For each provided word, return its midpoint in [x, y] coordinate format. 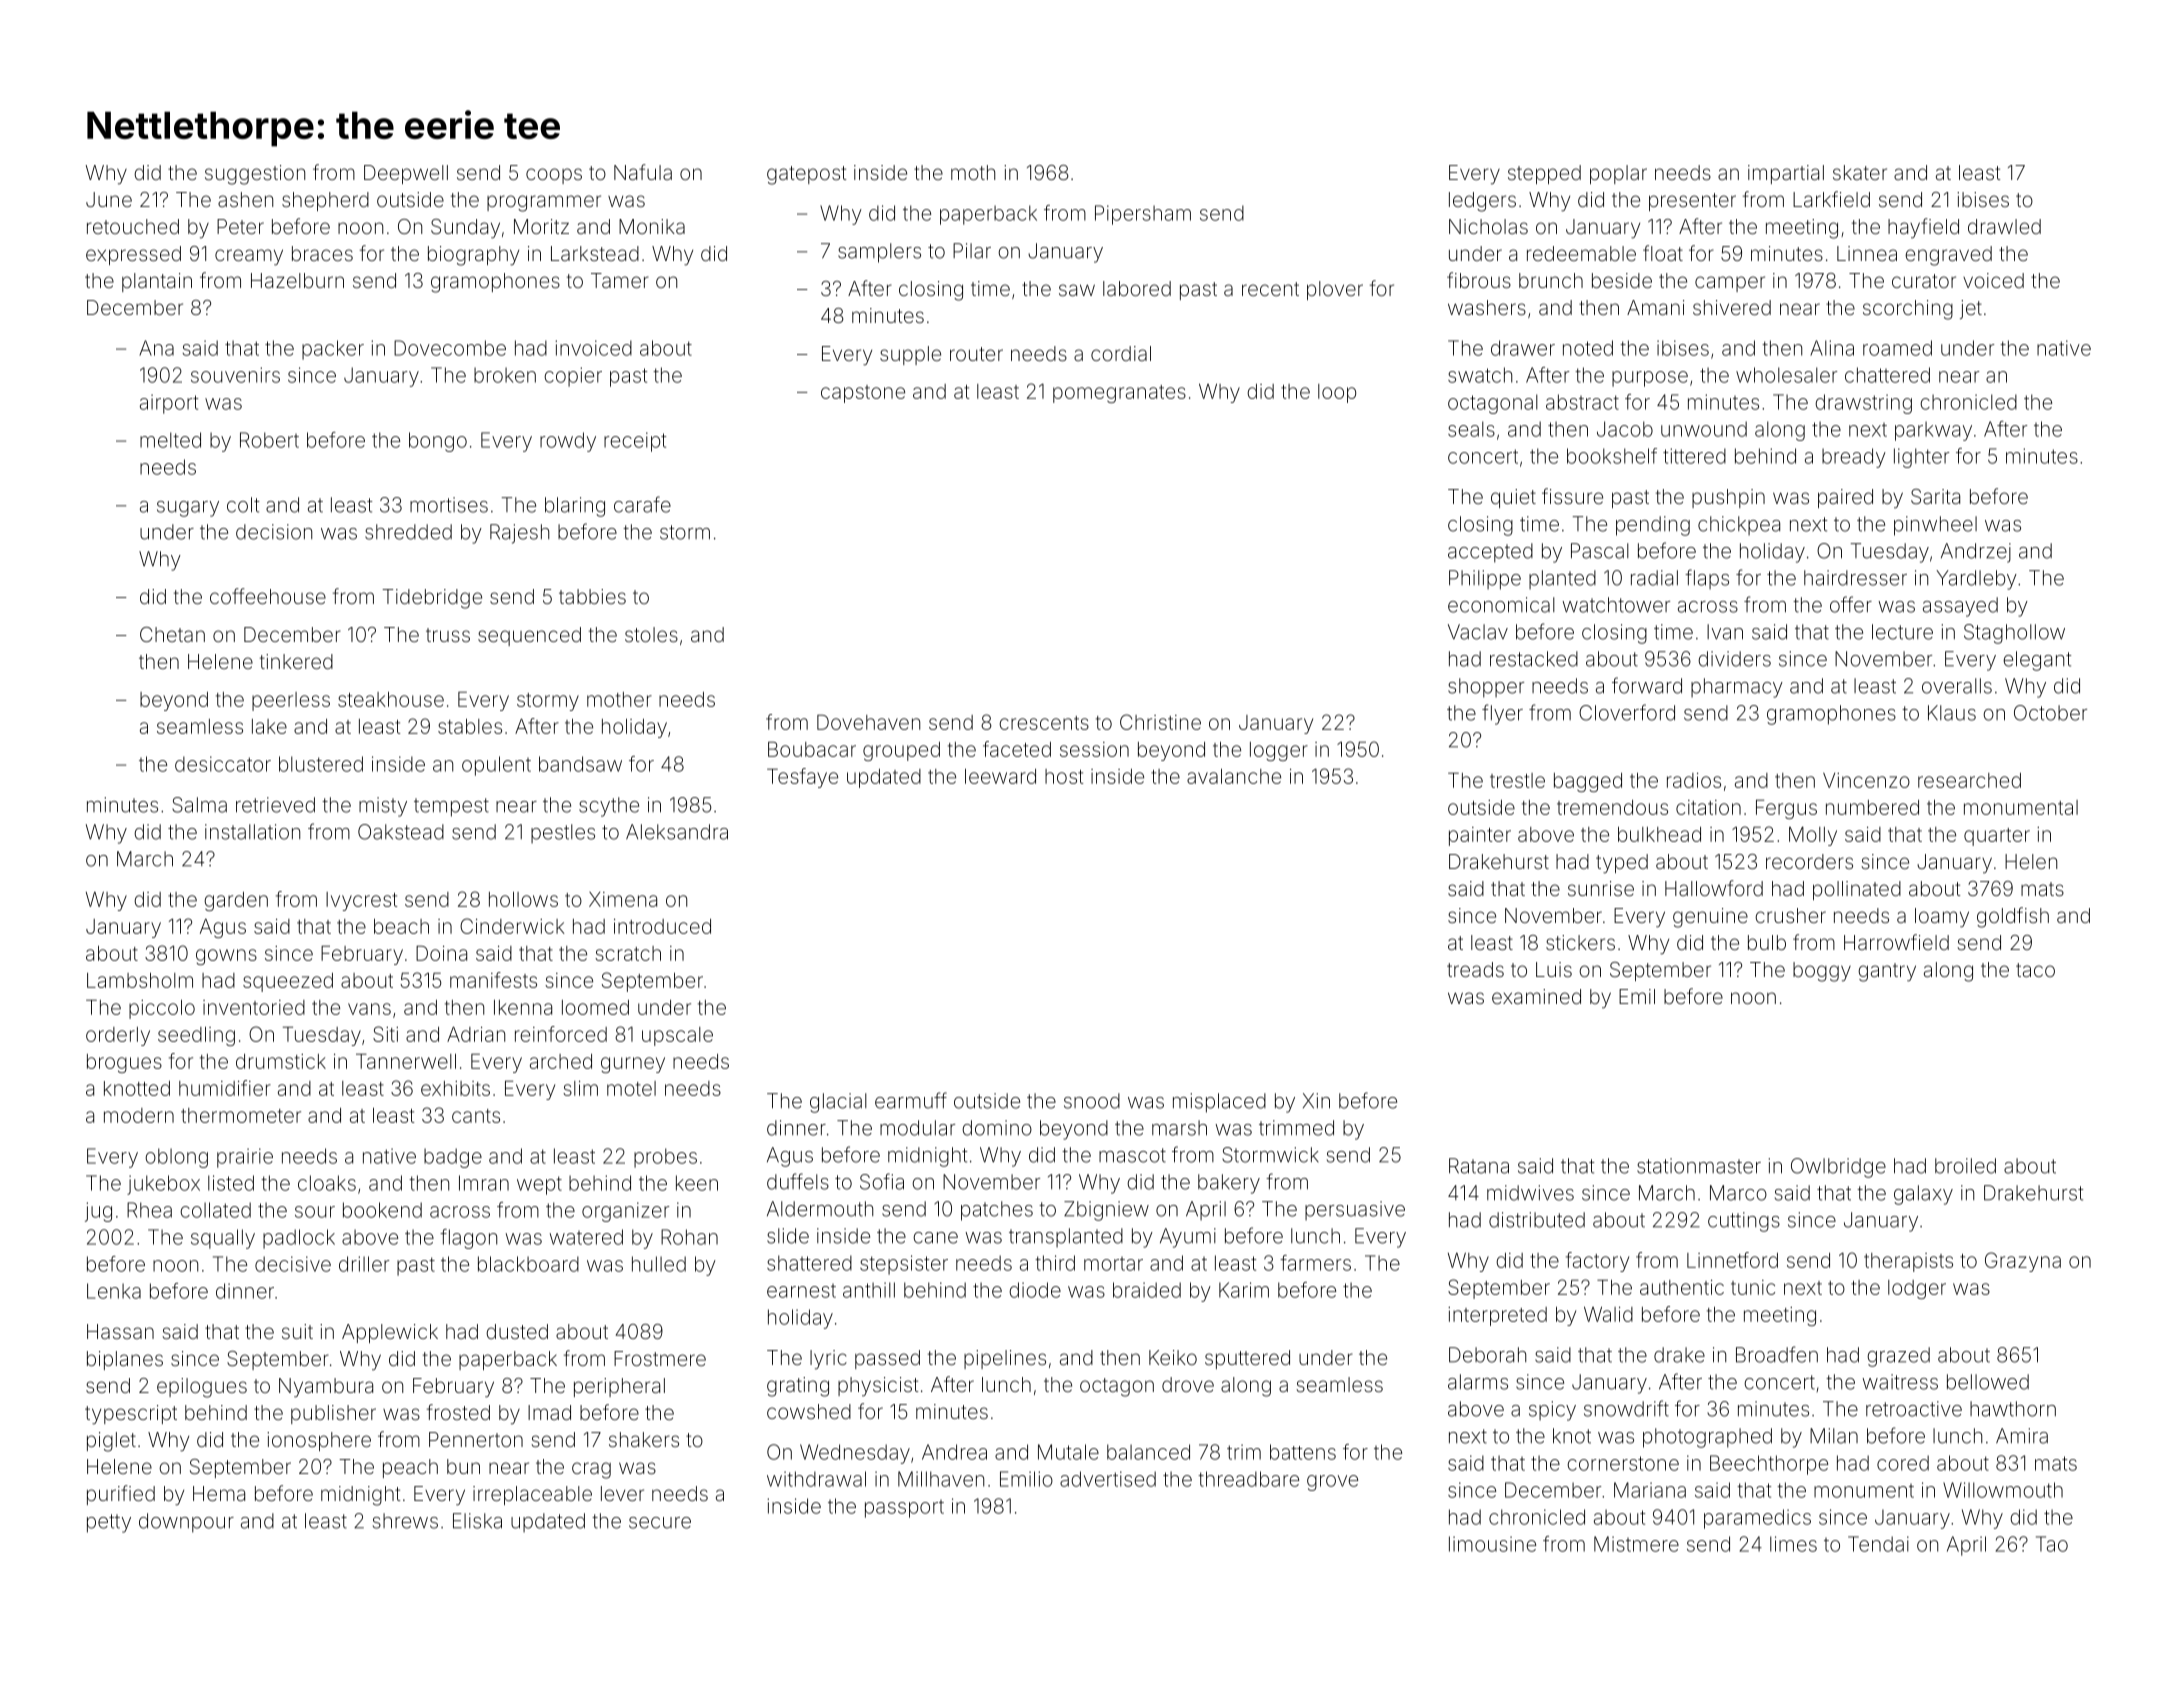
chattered [1887, 375]
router [976, 354]
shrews [405, 1521]
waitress [1900, 1382]
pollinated [1857, 890]
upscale [677, 1036]
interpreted [1497, 1316]
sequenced [529, 636]
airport [169, 404]
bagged [1588, 782]
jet [1971, 309]
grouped [901, 751]
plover [1335, 290]
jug [98, 1212]
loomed [595, 1007]
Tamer [620, 280]
